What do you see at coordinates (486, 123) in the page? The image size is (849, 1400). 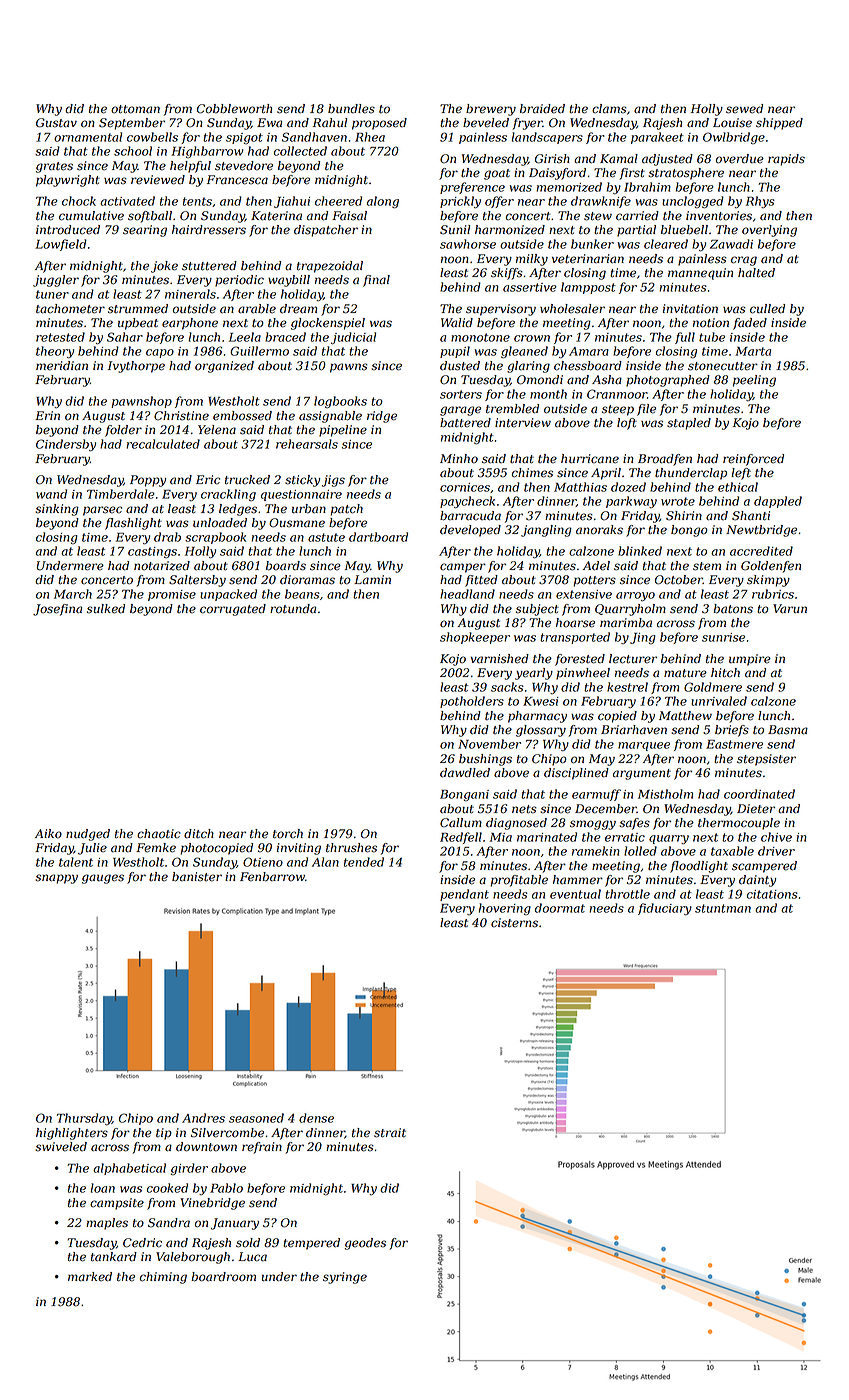 I see `beveled` at bounding box center [486, 123].
